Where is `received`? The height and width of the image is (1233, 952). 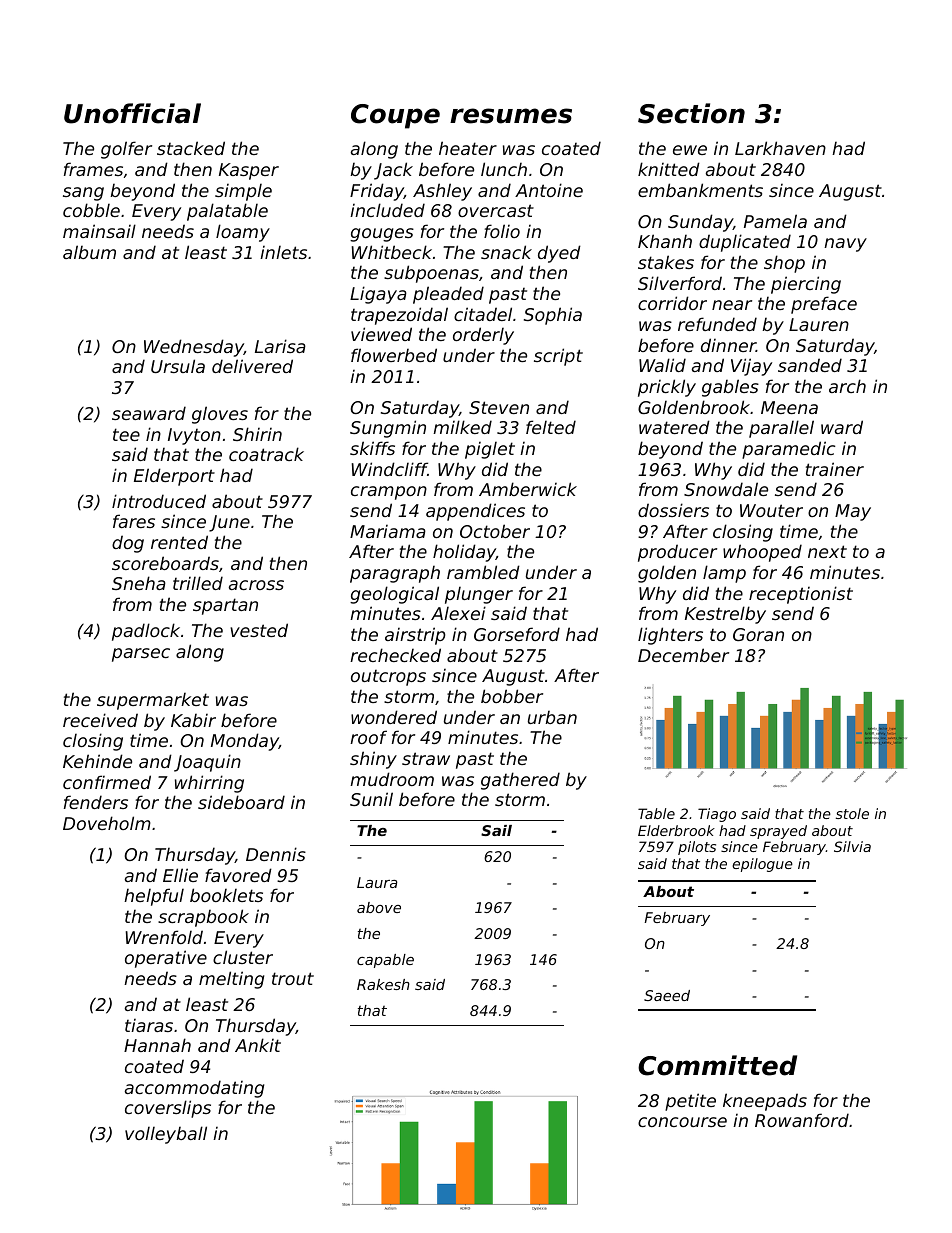
received is located at coordinates (100, 720).
